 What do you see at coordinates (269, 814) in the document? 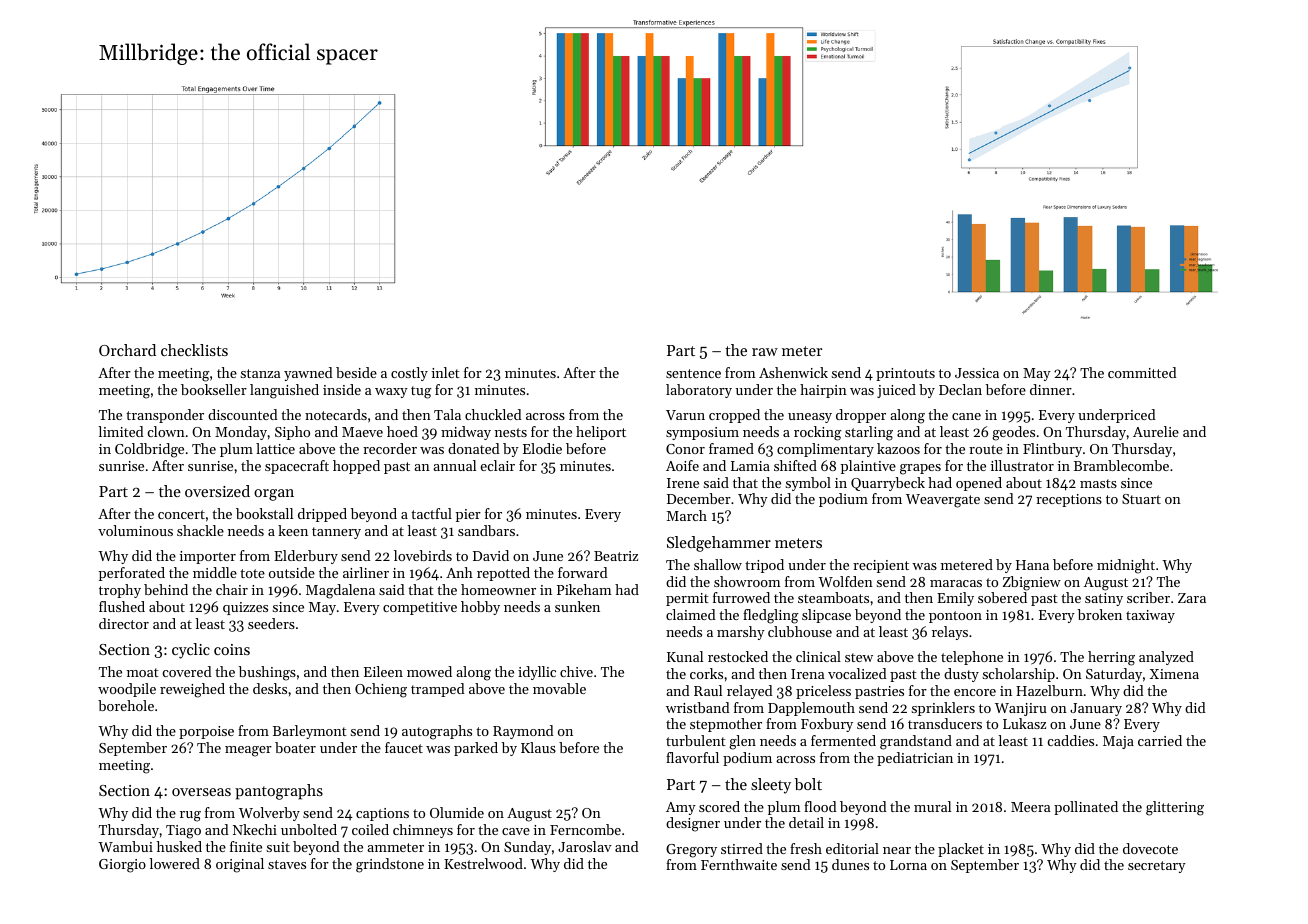
I see `Wolverby` at bounding box center [269, 814].
